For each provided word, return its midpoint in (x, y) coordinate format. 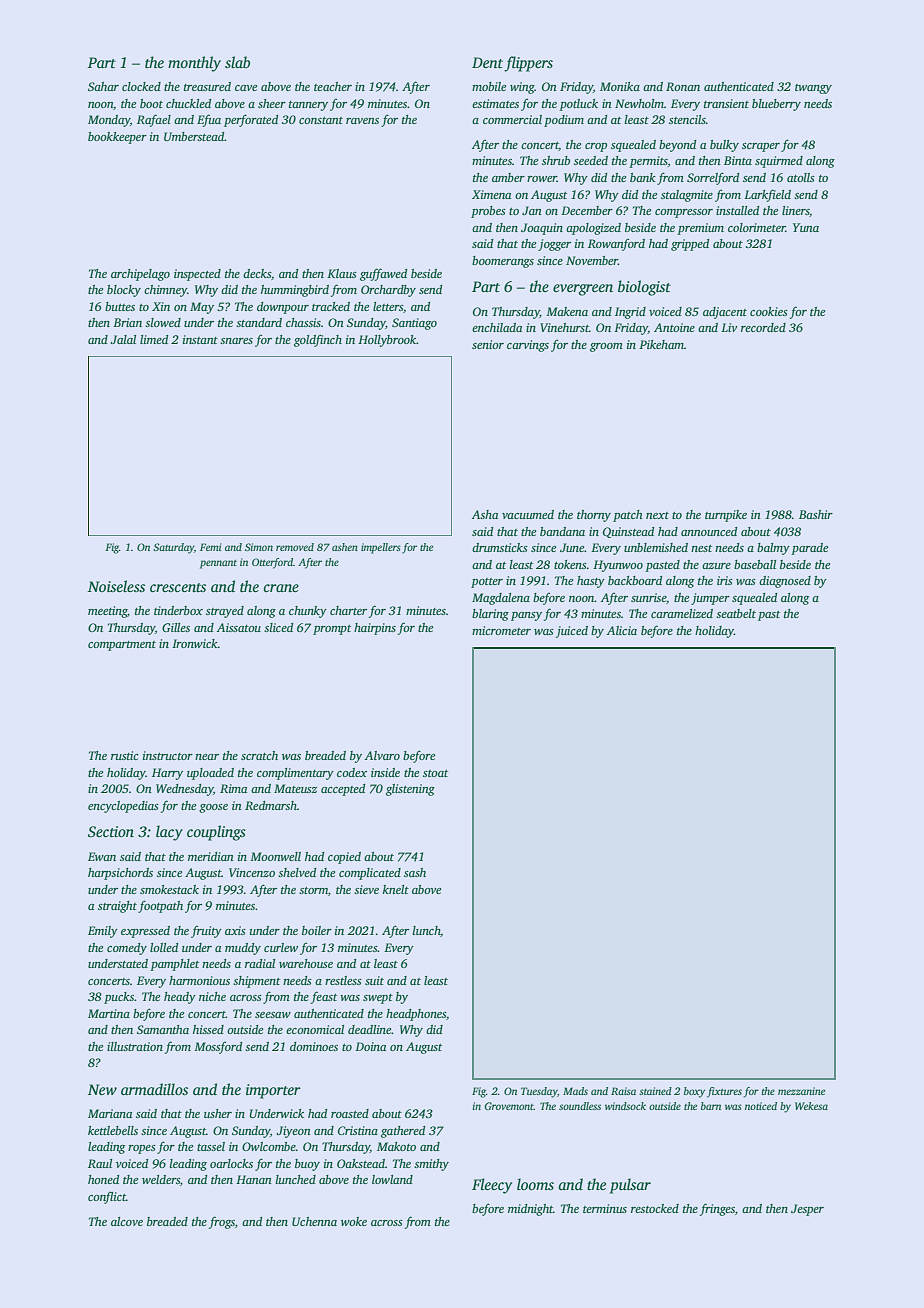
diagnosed (785, 582)
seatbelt (736, 613)
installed (737, 210)
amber (508, 177)
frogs (222, 1222)
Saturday (173, 548)
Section (111, 831)
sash (415, 872)
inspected (197, 275)
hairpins (375, 629)
